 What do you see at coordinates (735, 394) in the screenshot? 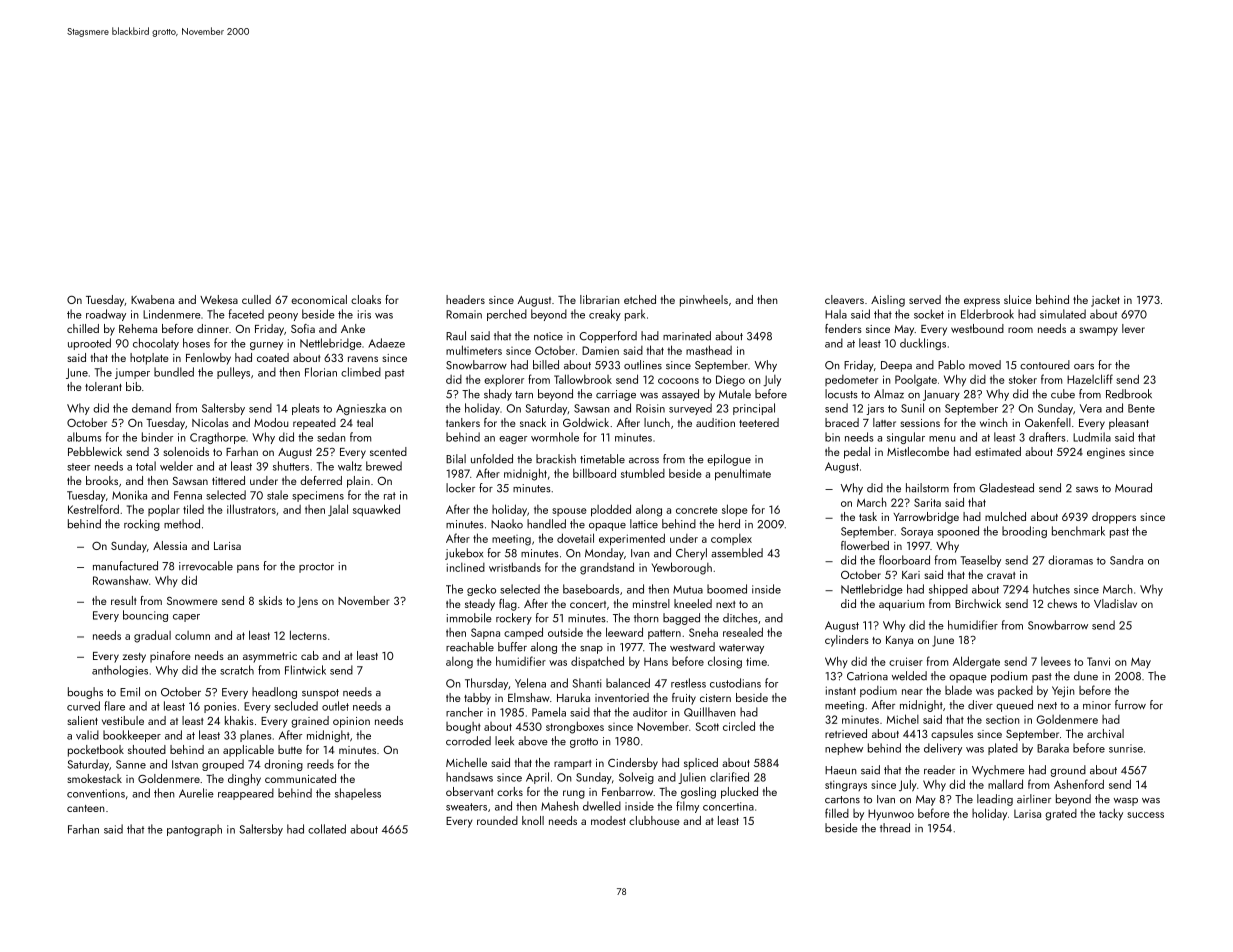
I see `Mutale` at bounding box center [735, 394].
